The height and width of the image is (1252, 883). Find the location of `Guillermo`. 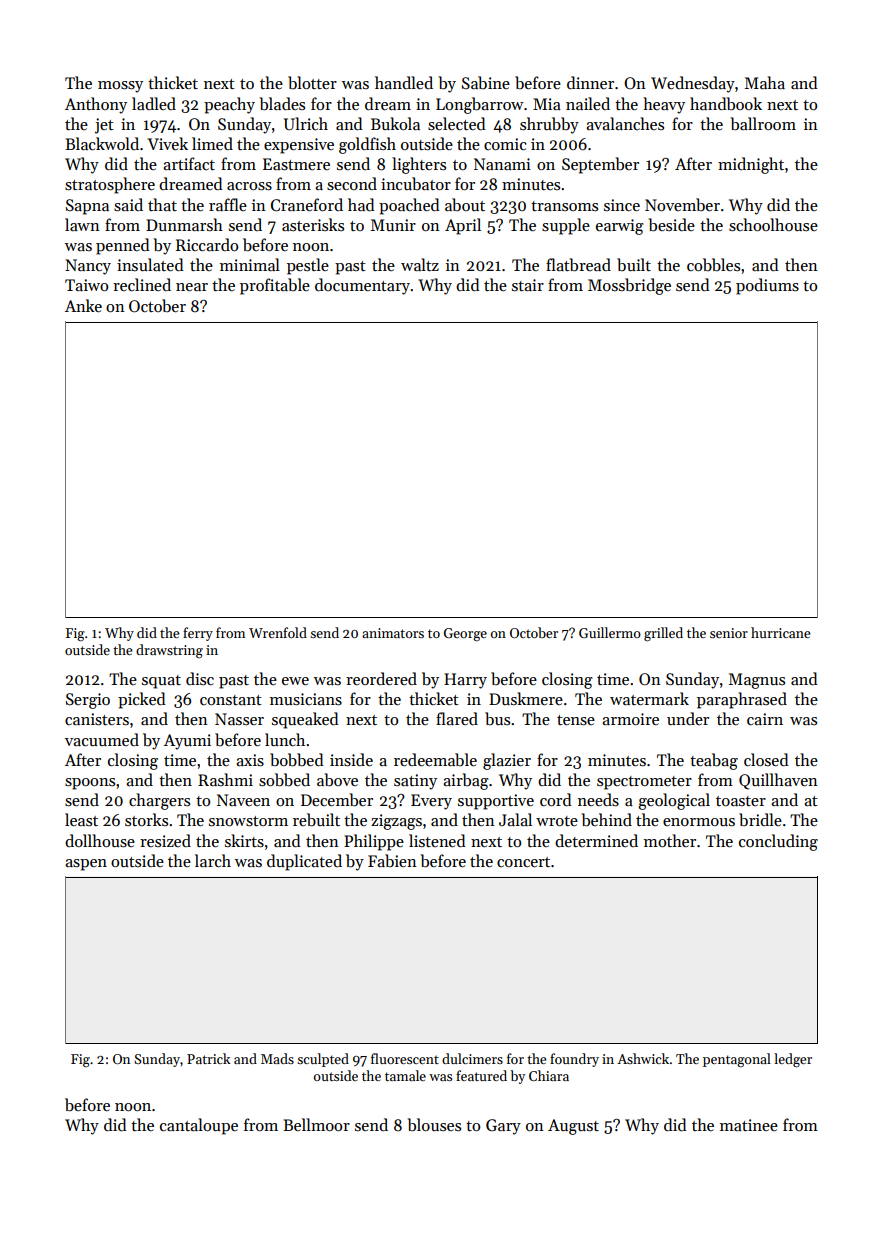

Guillermo is located at coordinates (610, 632).
